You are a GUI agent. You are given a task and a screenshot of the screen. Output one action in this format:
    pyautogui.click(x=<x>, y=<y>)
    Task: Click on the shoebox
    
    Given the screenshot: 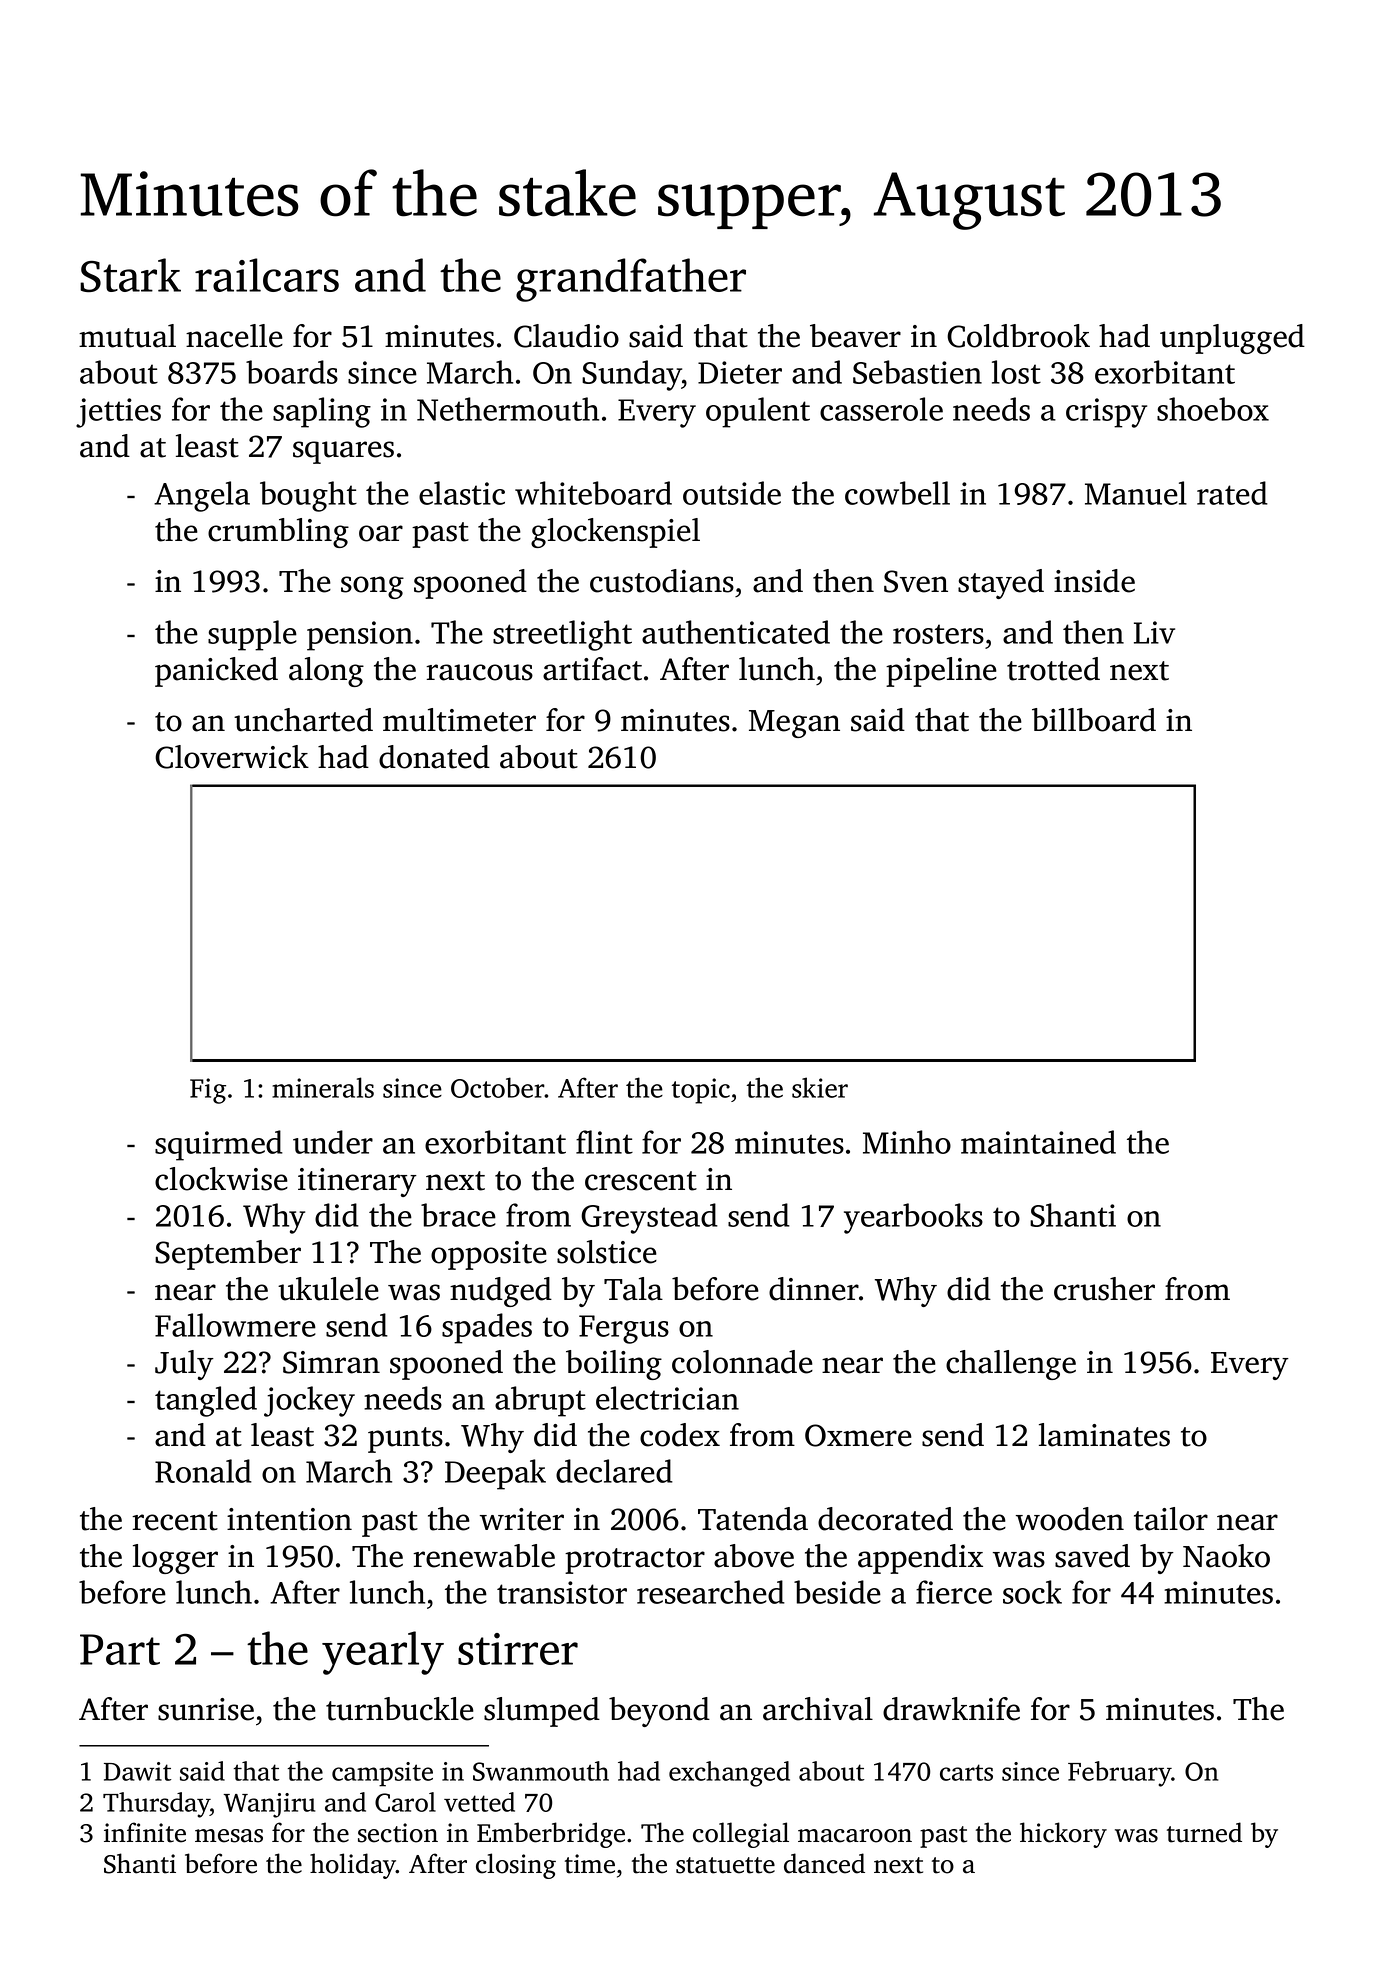 What is the action you would take?
    pyautogui.click(x=1213, y=409)
